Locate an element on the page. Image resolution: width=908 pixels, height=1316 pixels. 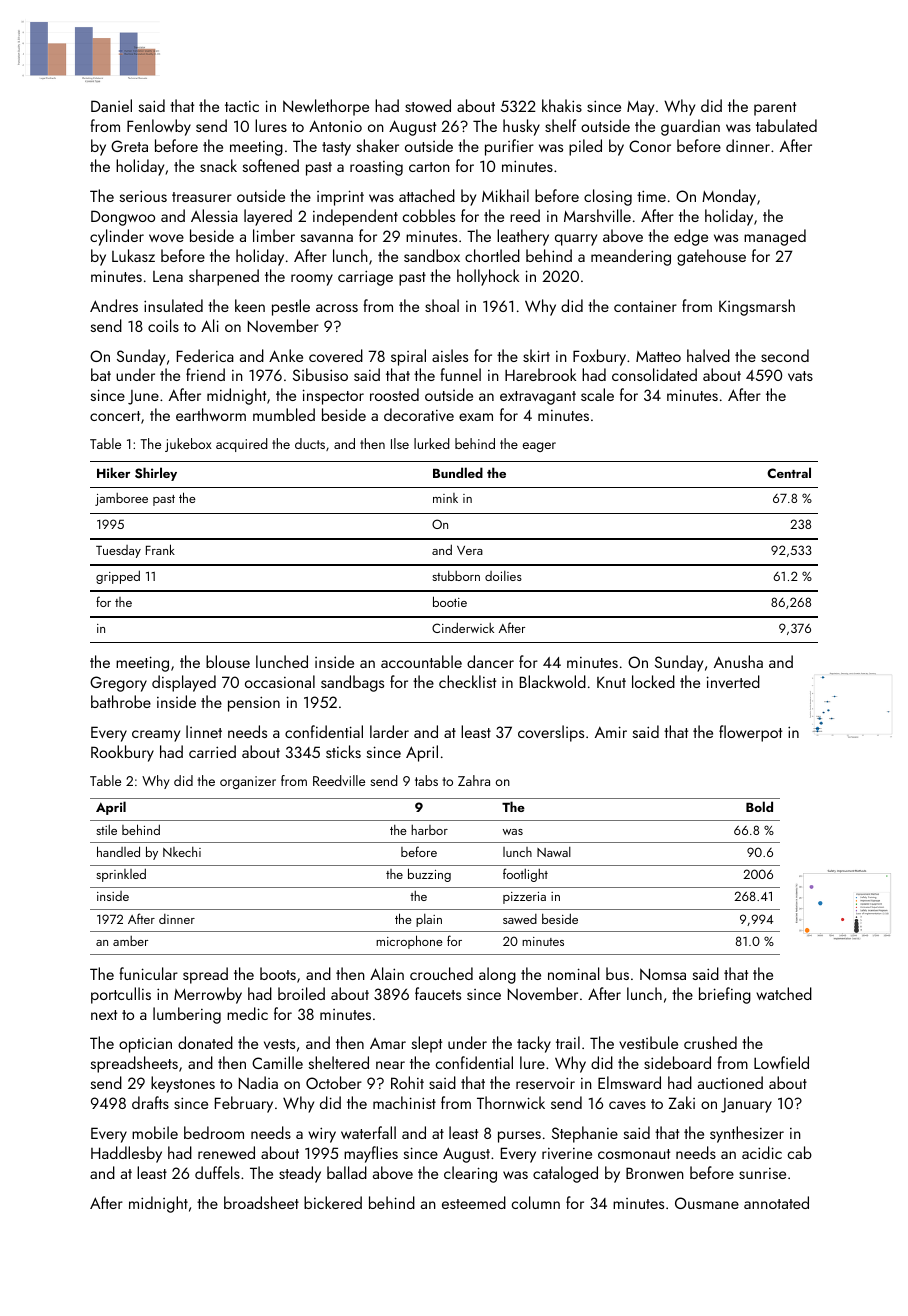
tactic is located at coordinates (242, 106).
